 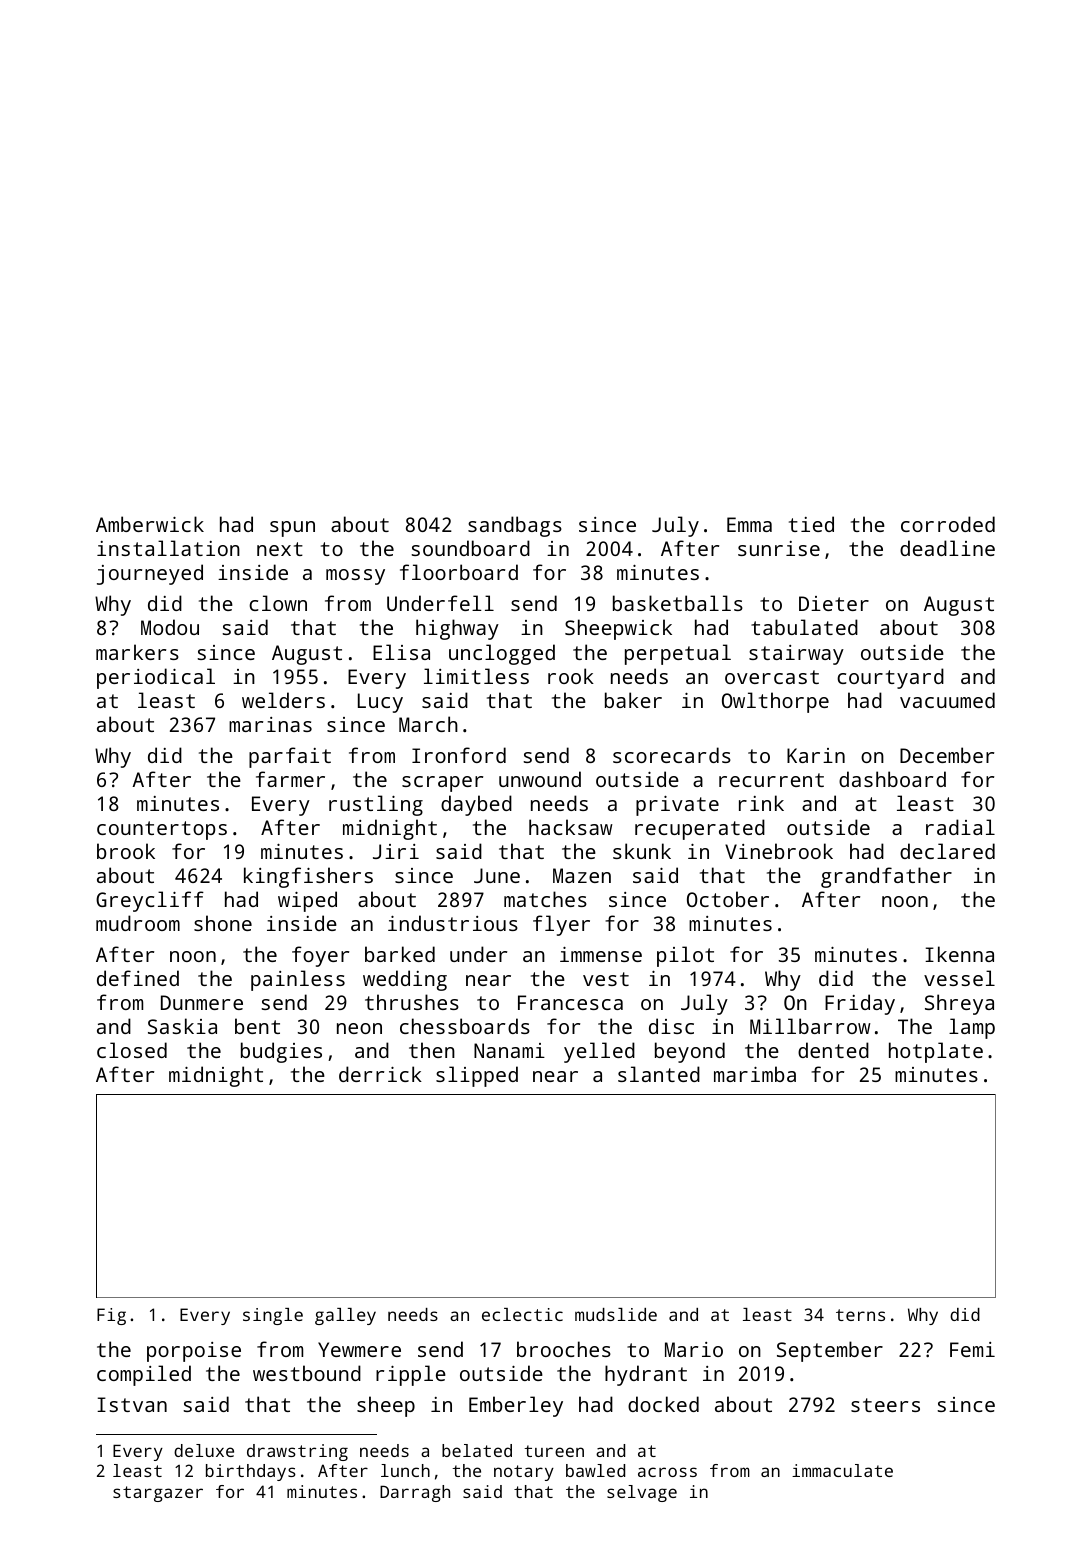 What do you see at coordinates (459, 572) in the screenshot?
I see `floorboard` at bounding box center [459, 572].
